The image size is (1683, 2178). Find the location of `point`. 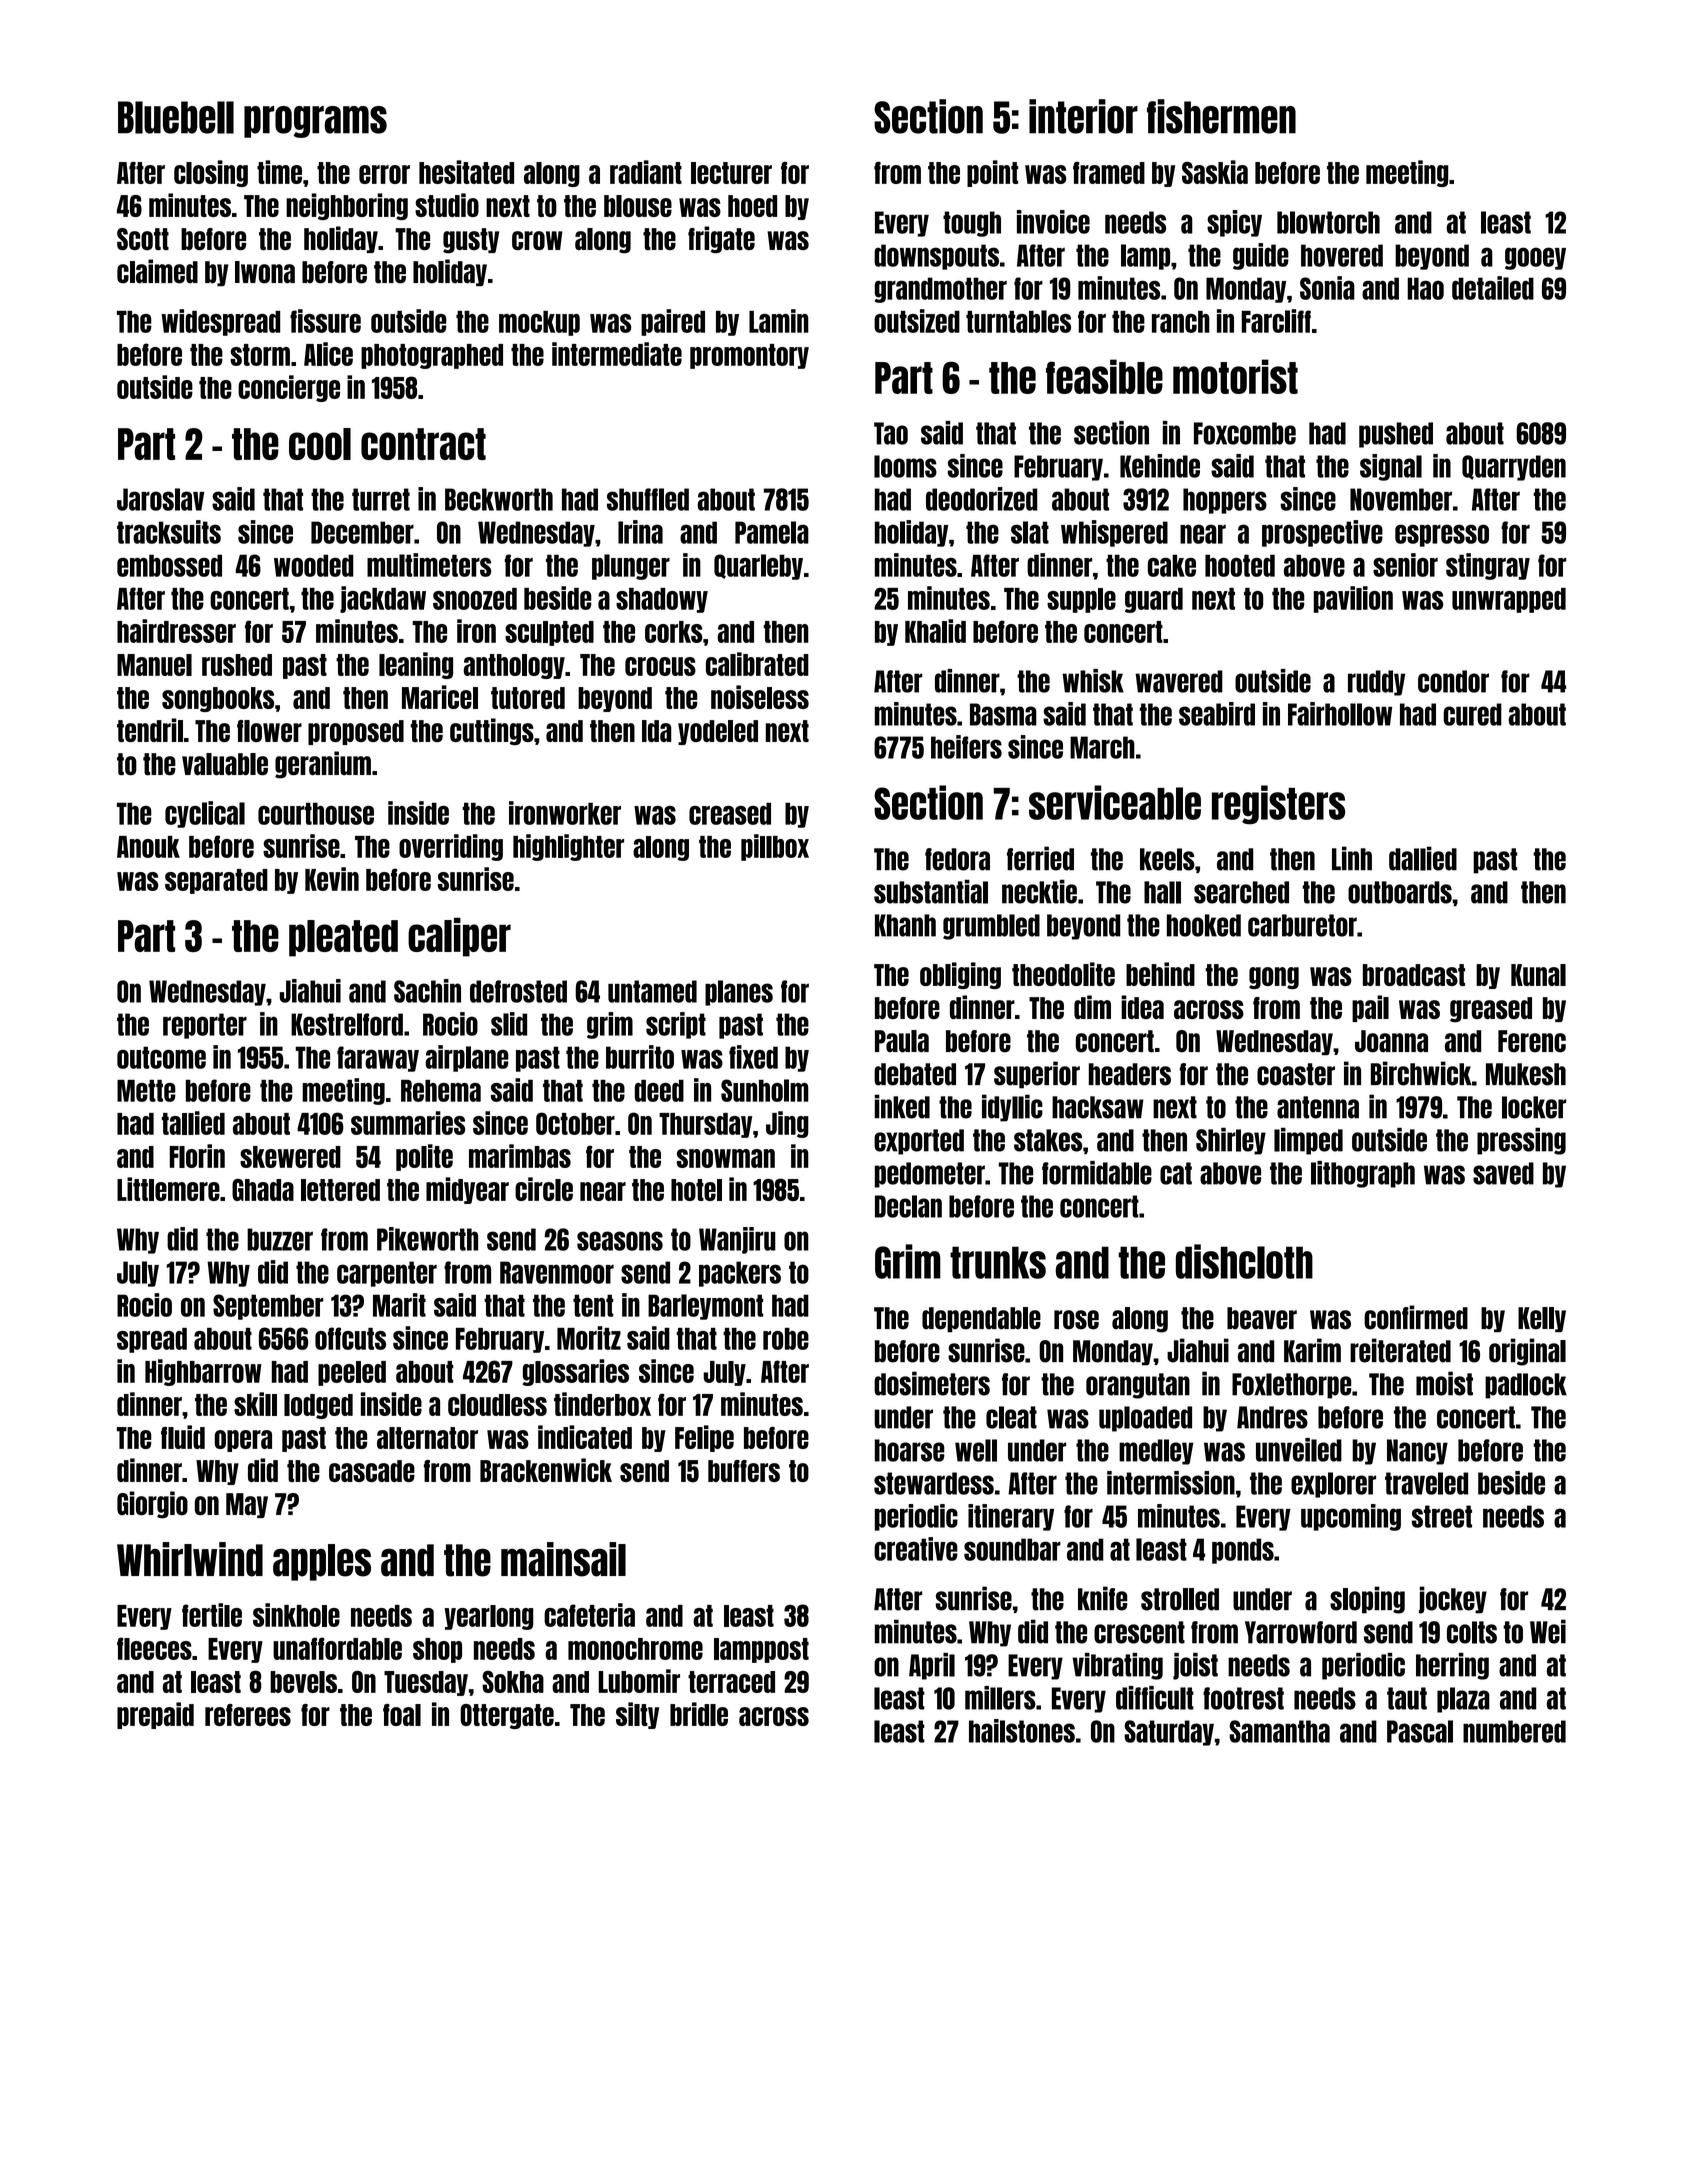

point is located at coordinates (992, 173).
